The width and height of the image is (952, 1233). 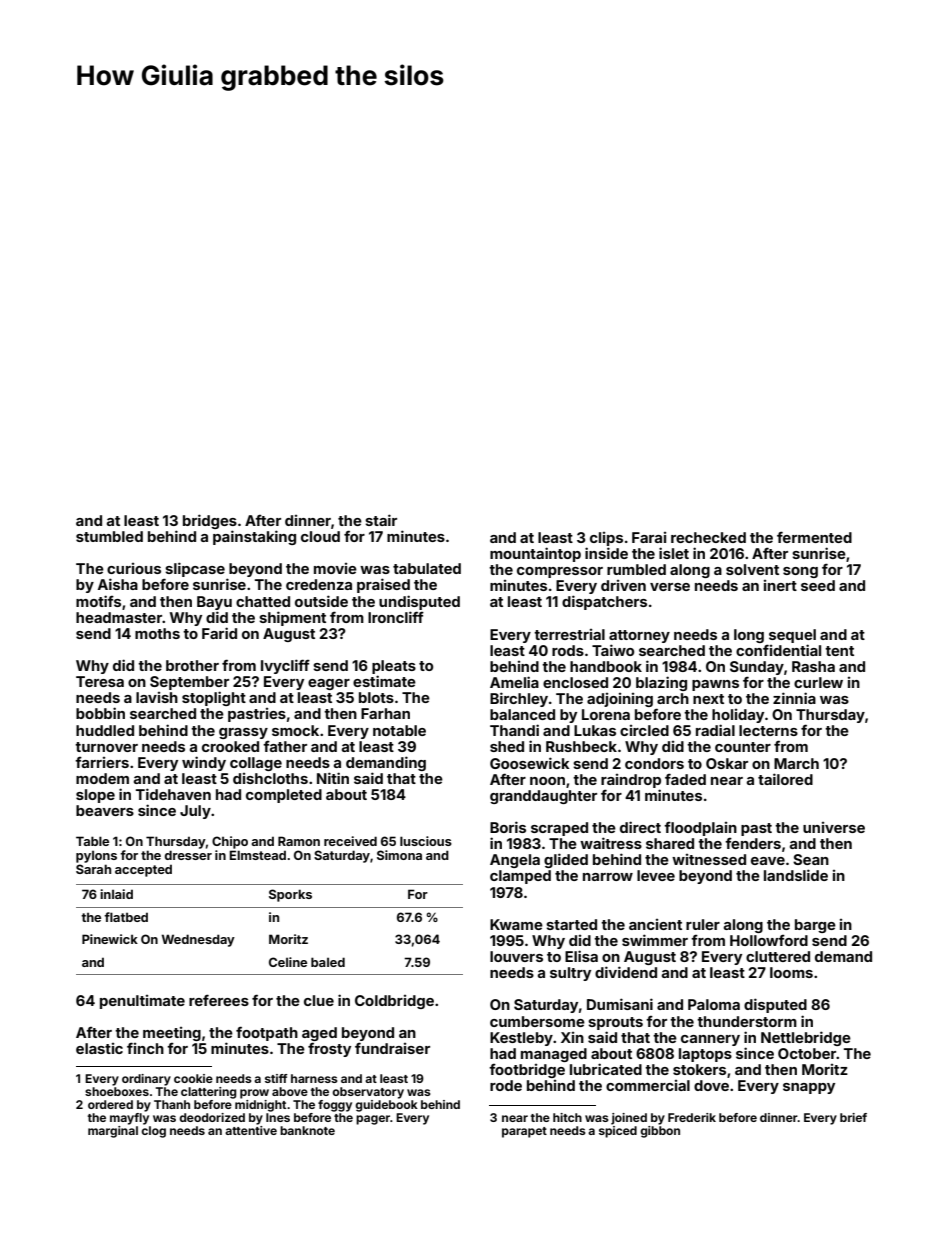 I want to click on driven, so click(x=623, y=585).
